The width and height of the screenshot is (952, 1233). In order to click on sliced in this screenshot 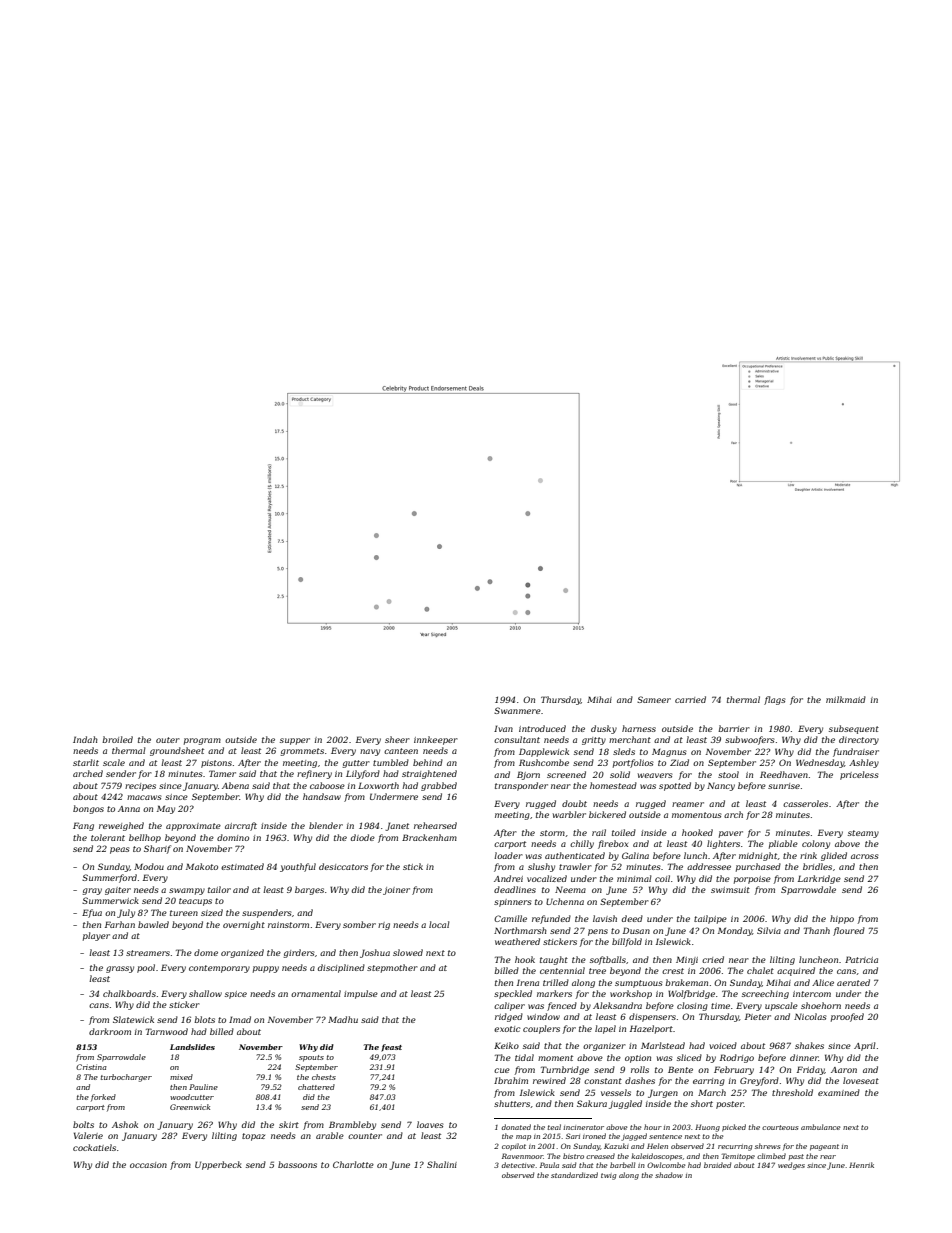, I will do `click(689, 1057)`.
